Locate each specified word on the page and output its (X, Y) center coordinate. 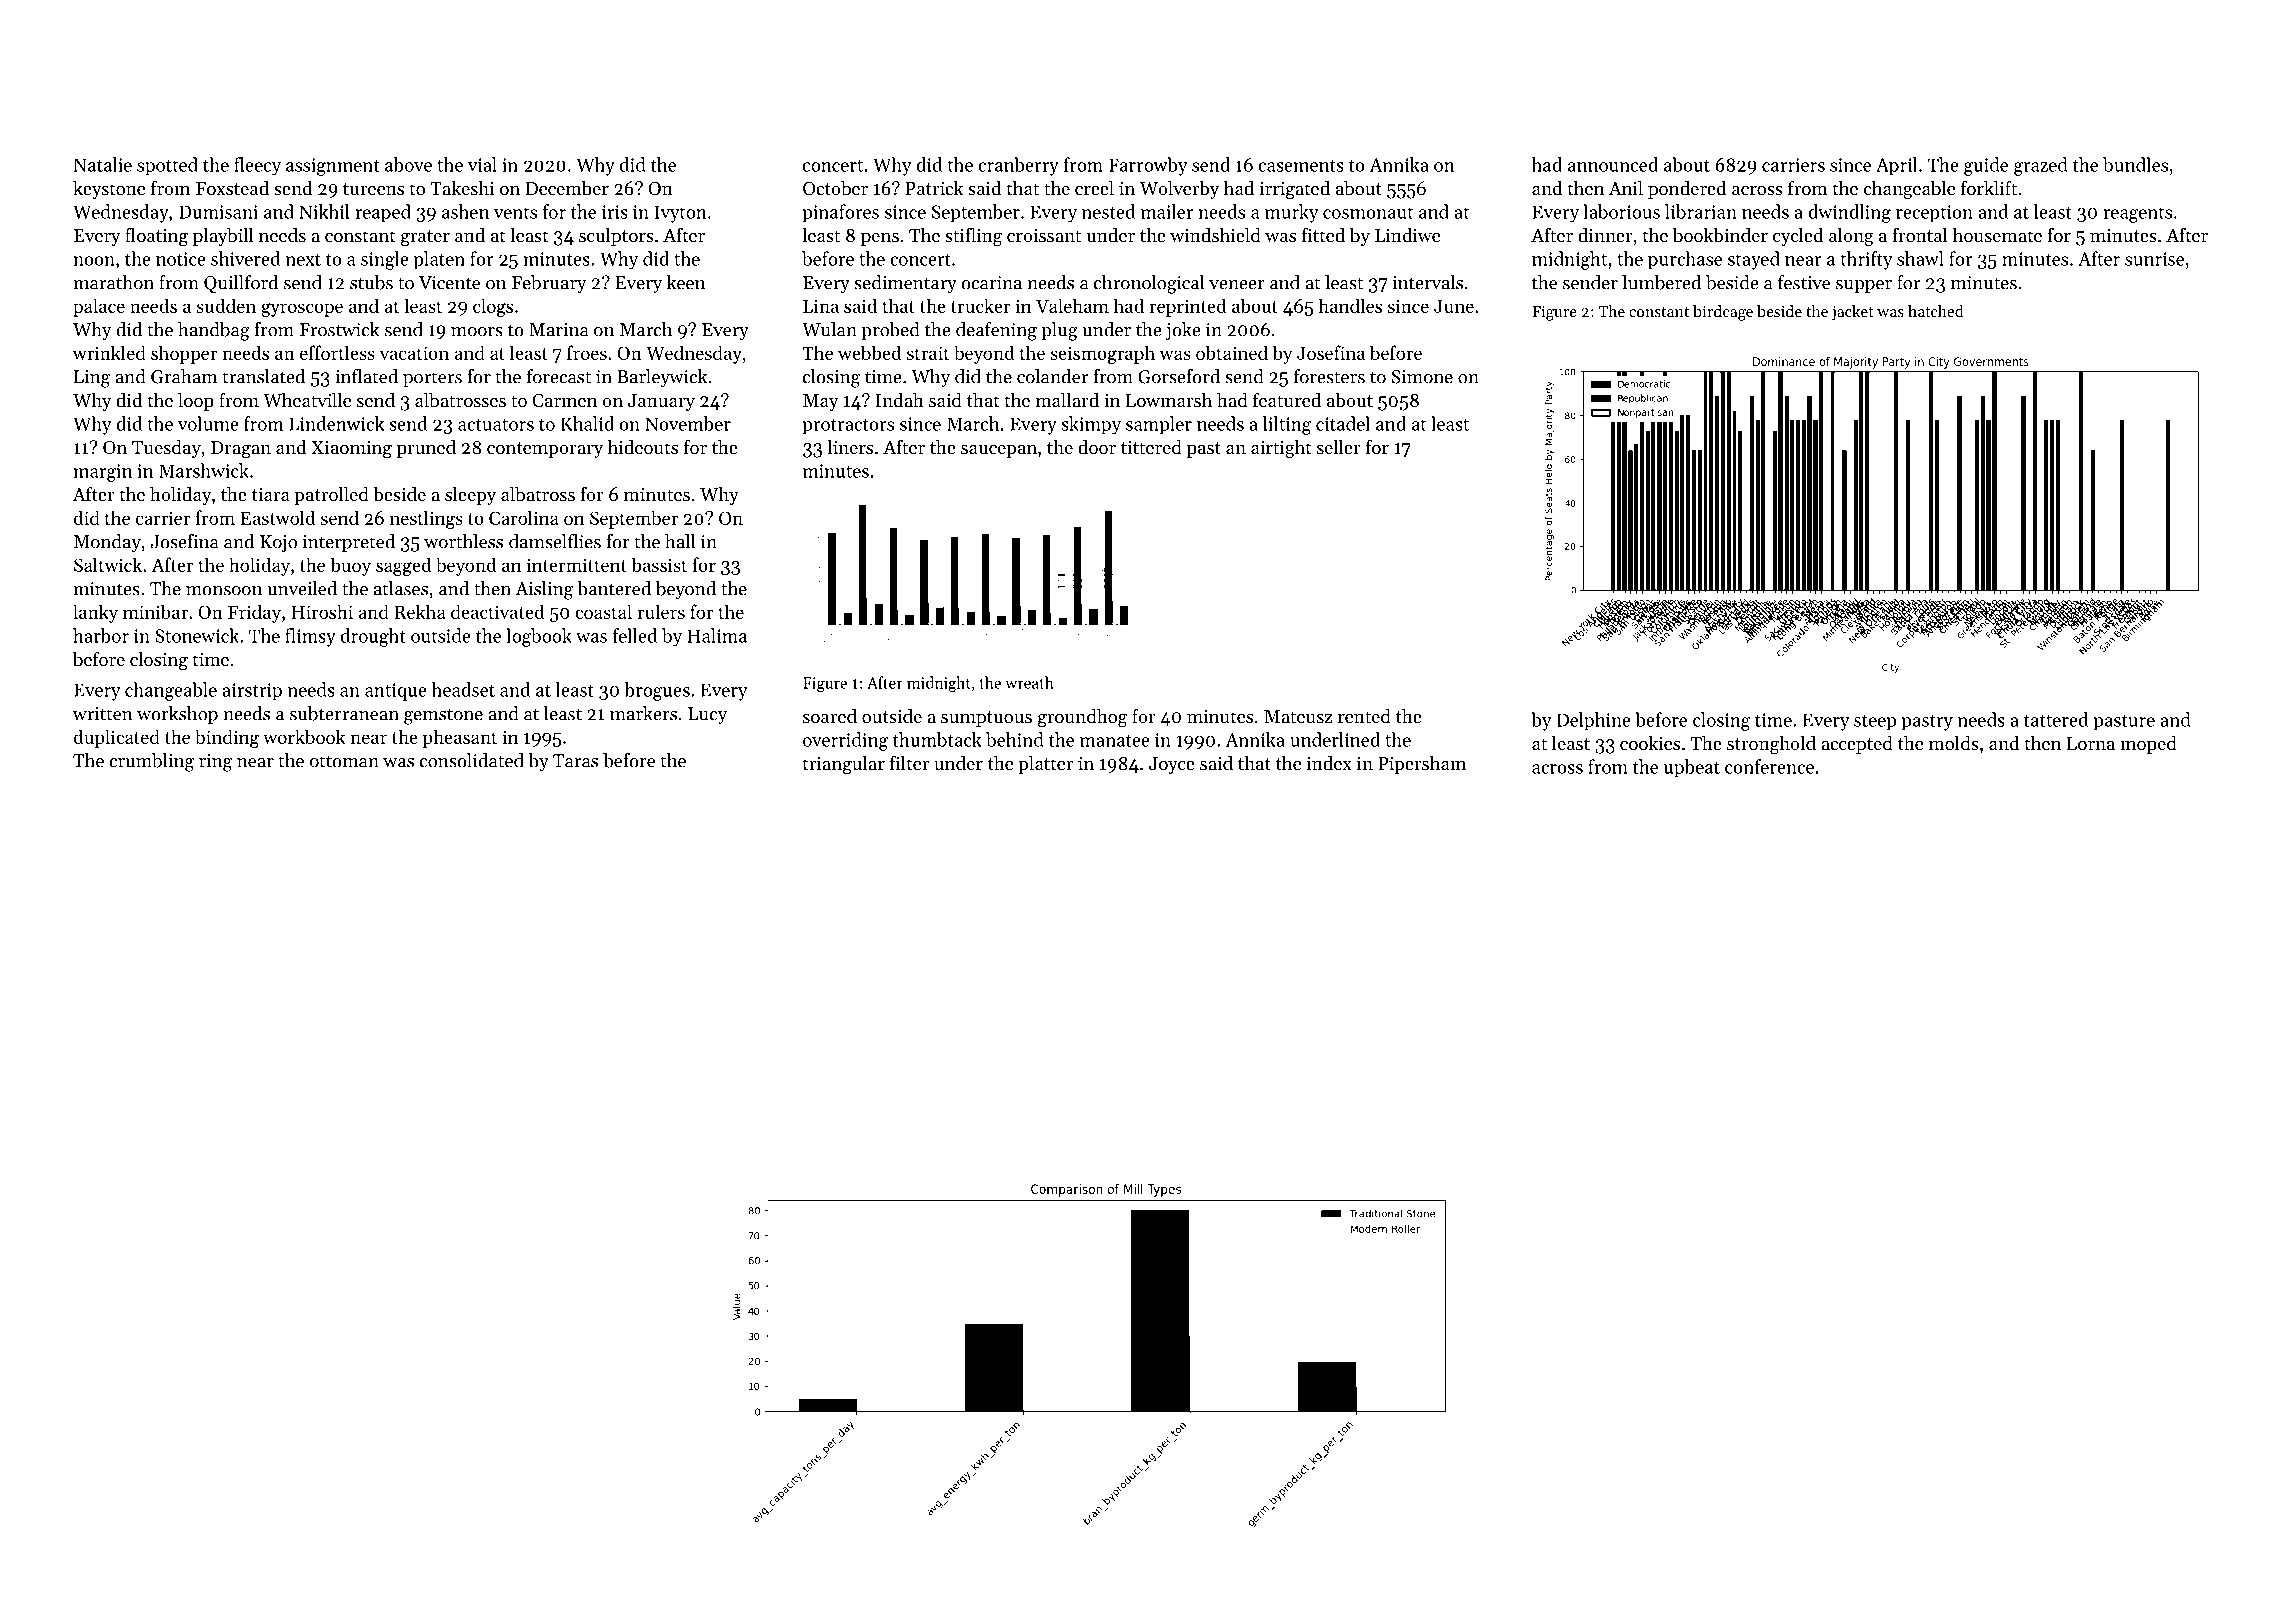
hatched (1936, 311)
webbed (869, 352)
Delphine (1594, 721)
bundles (2135, 164)
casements (1301, 166)
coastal (603, 611)
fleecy (257, 166)
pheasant (460, 738)
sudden (226, 305)
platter (1045, 765)
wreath (1029, 682)
